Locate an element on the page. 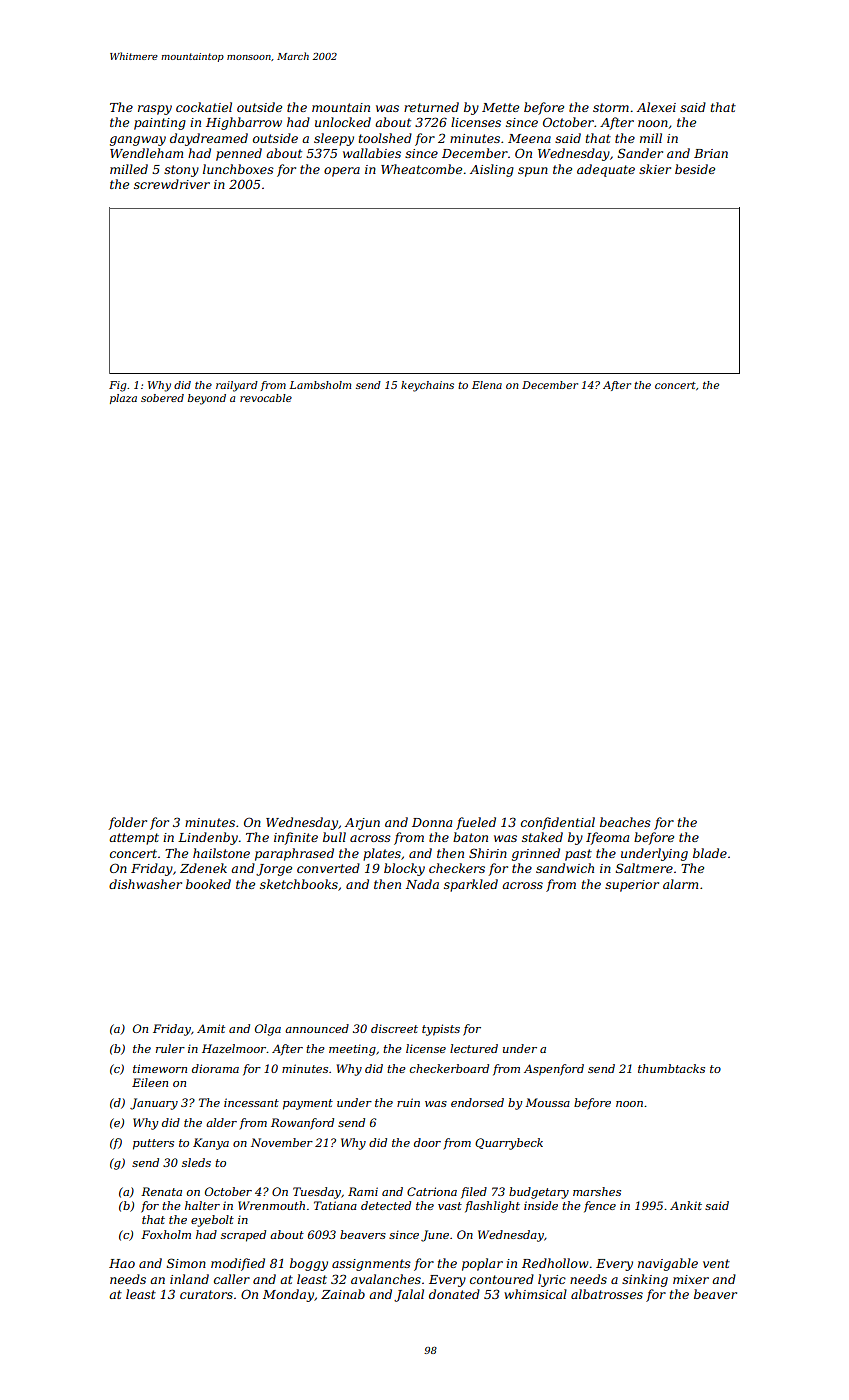  discreet is located at coordinates (394, 1028).
